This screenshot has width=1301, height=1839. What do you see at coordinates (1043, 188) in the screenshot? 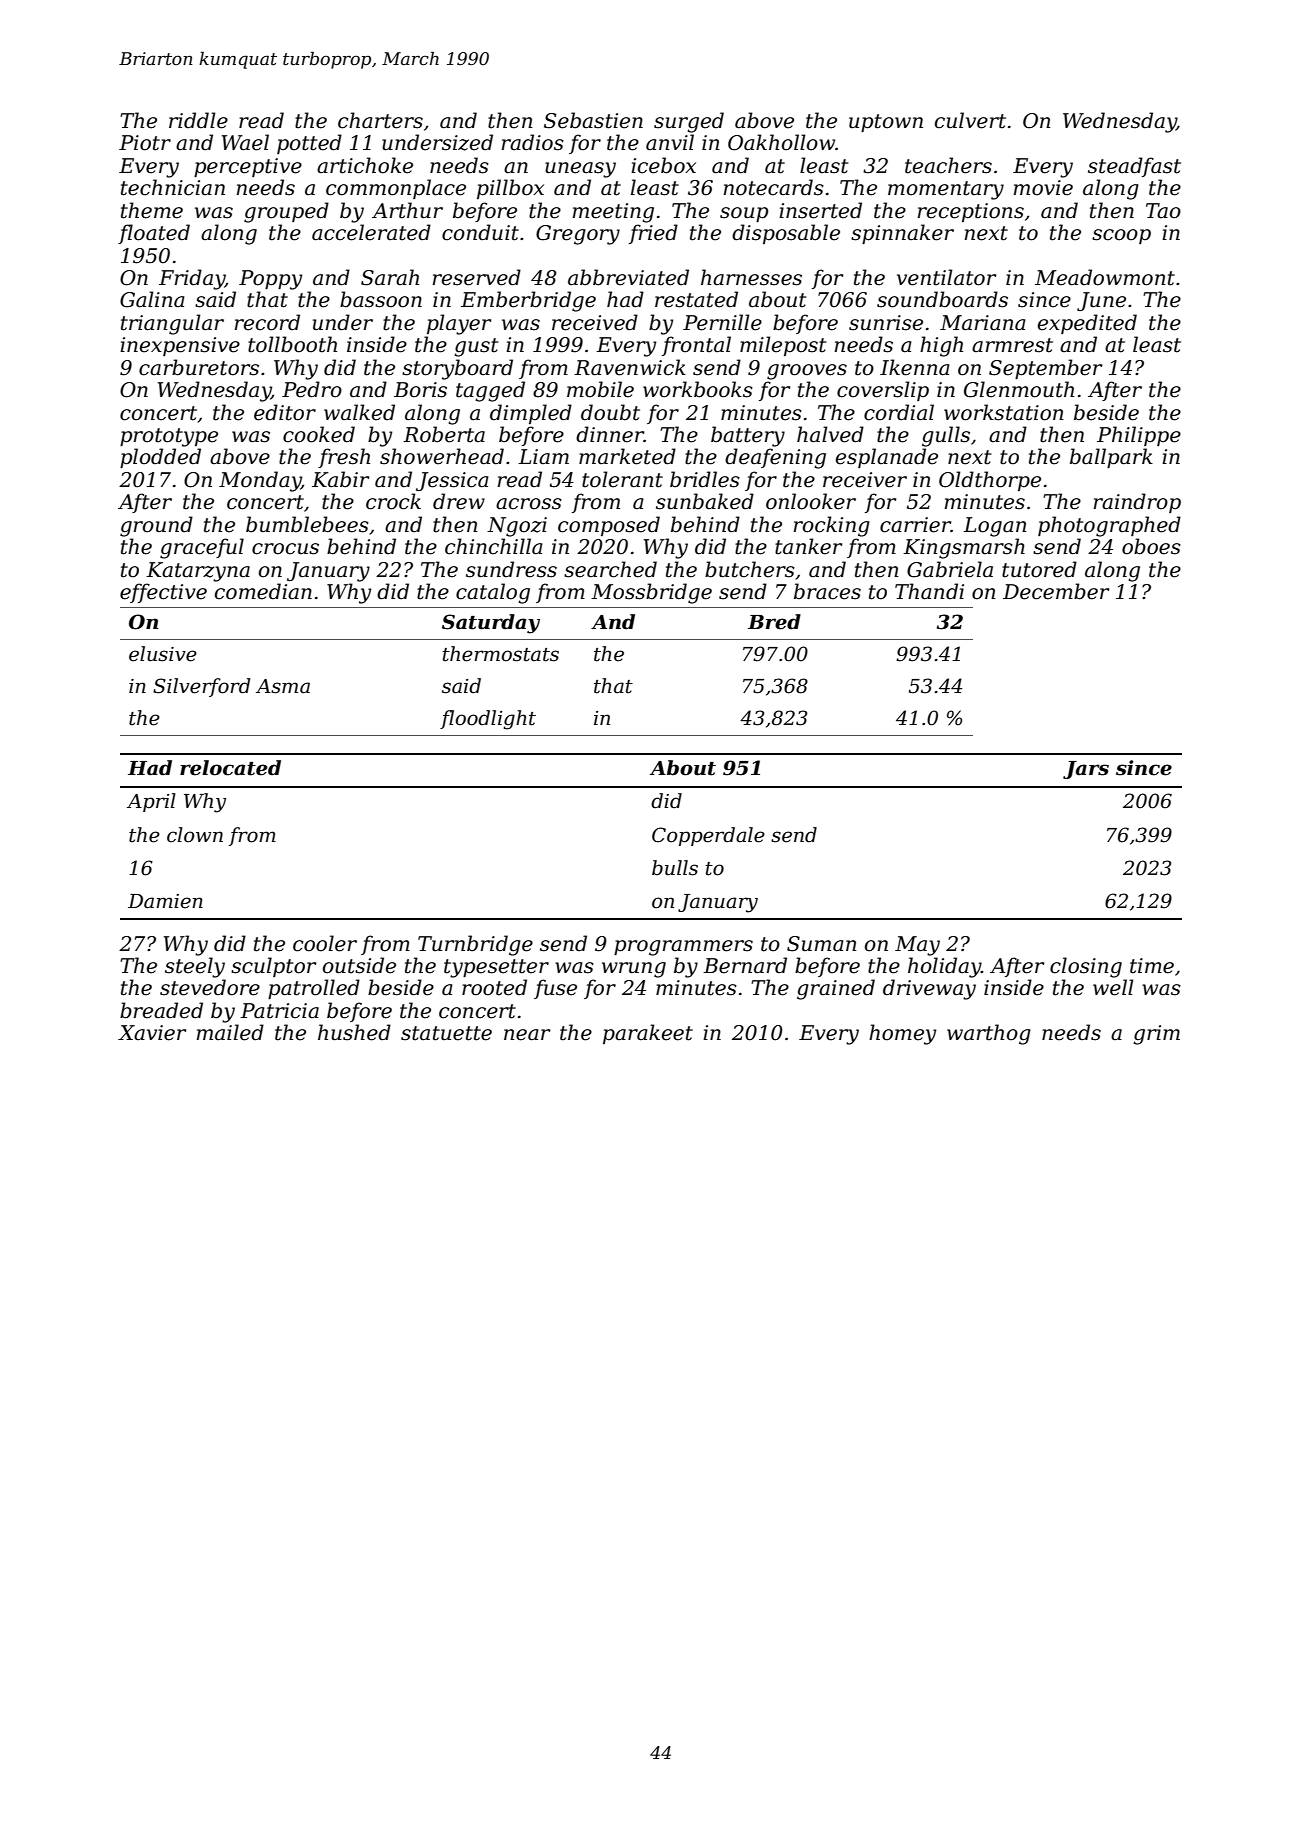
I see `movie` at bounding box center [1043, 188].
